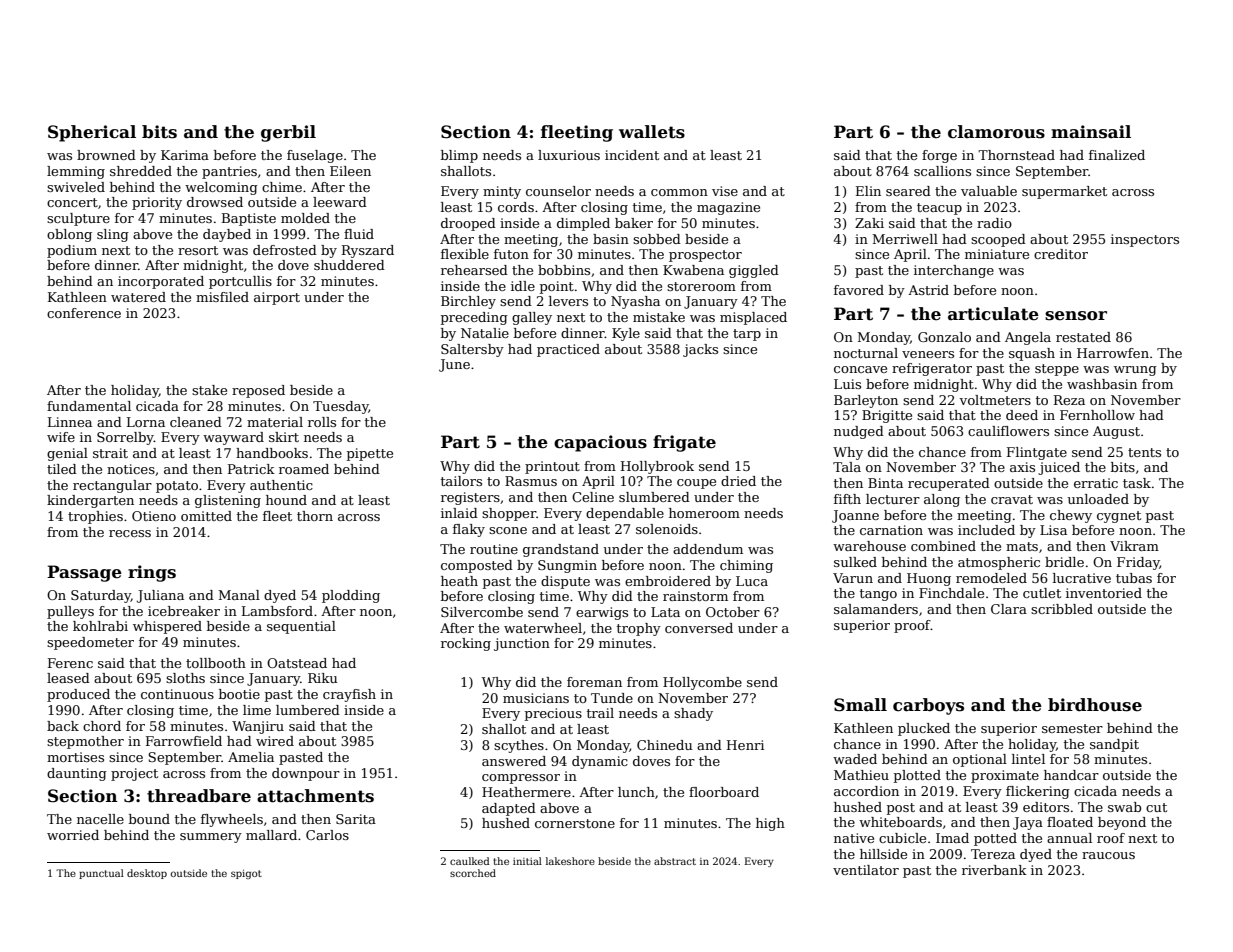  What do you see at coordinates (991, 578) in the screenshot?
I see `remodeled` at bounding box center [991, 578].
